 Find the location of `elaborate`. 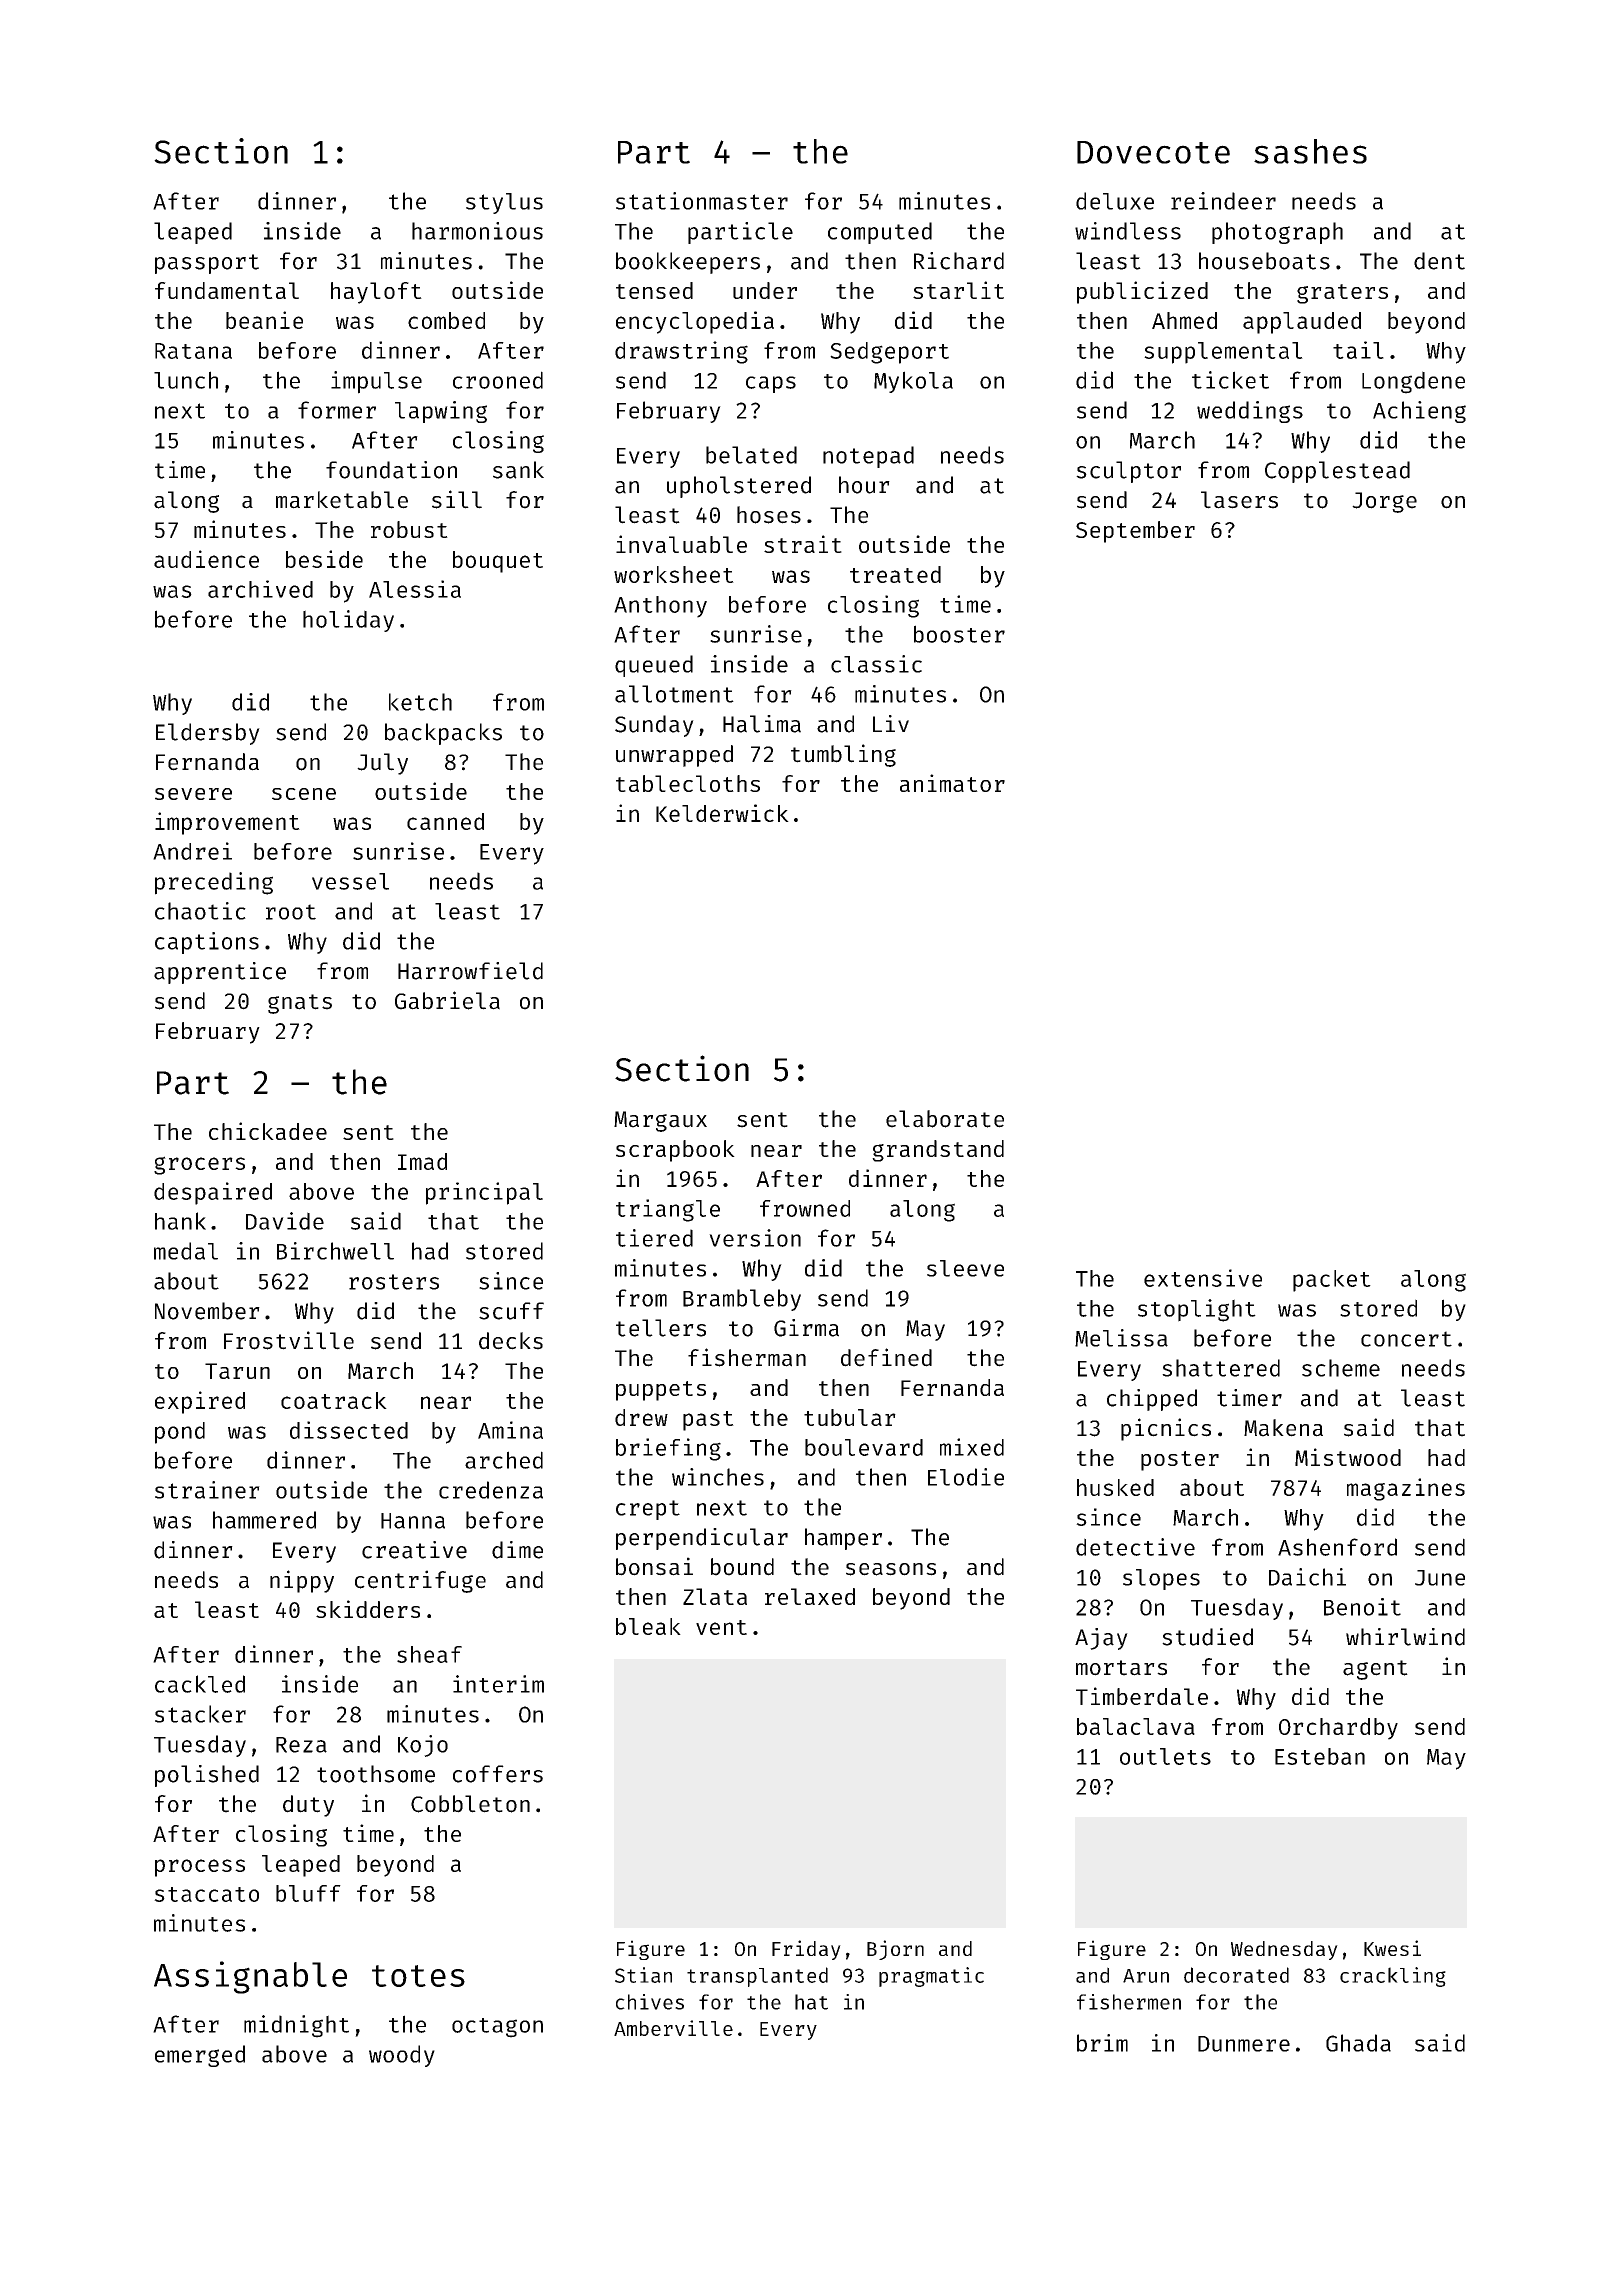

elaborate is located at coordinates (945, 1119).
